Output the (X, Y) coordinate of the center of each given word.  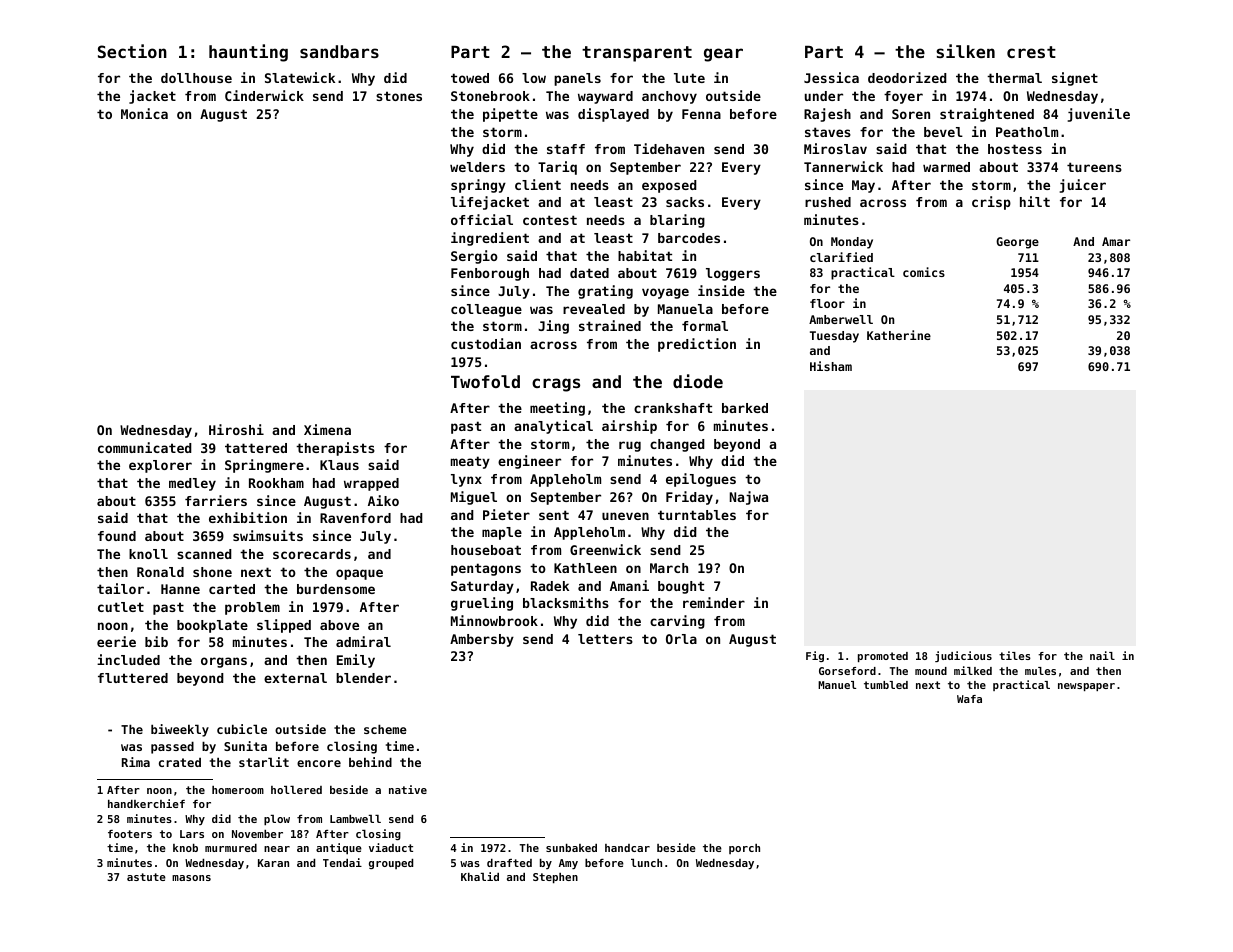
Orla (681, 639)
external (295, 678)
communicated (145, 447)
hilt (1035, 201)
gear (723, 55)
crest (1031, 52)
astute (146, 877)
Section (132, 51)
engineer (529, 462)
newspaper (1086, 687)
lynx (466, 480)
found (117, 536)
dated (589, 273)
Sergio (474, 257)
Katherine (899, 335)
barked (745, 408)
